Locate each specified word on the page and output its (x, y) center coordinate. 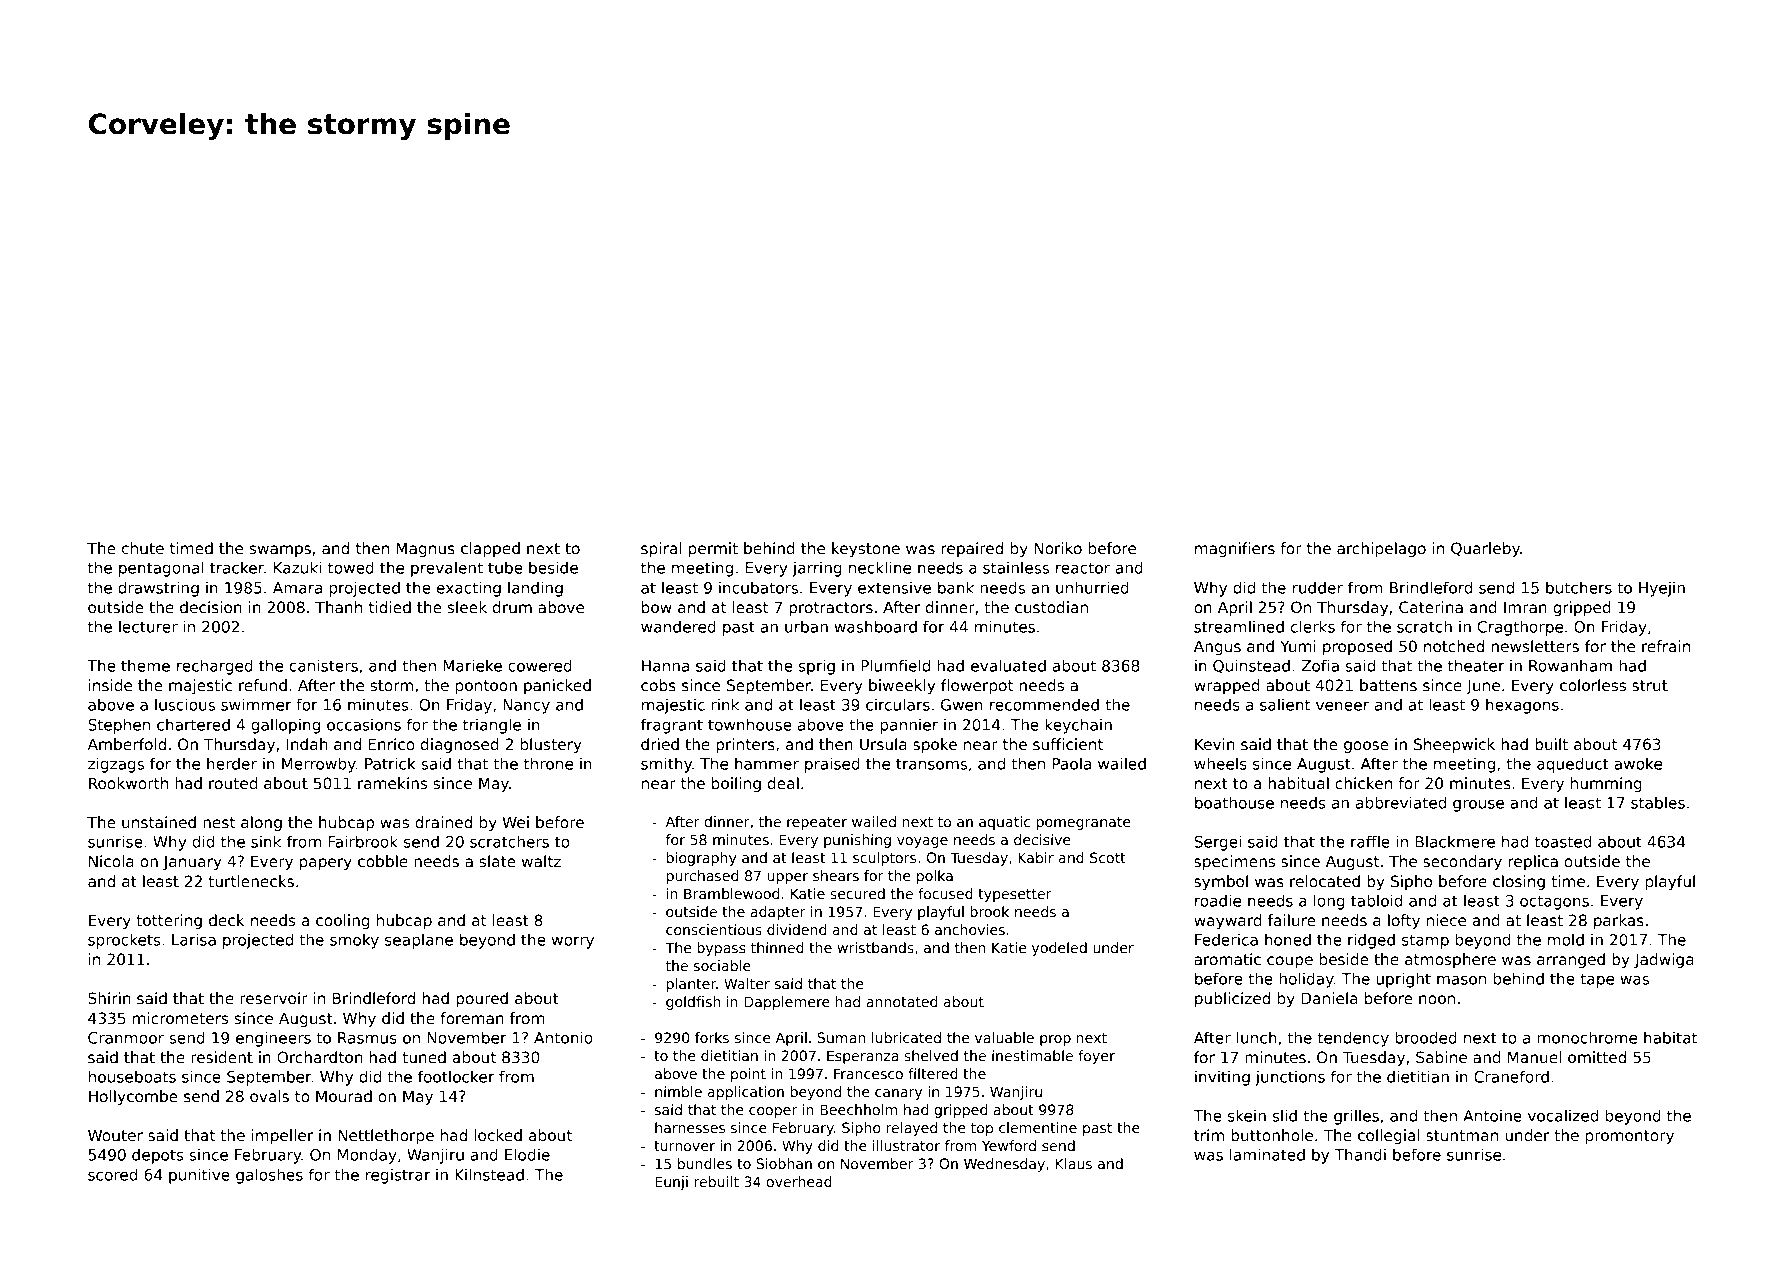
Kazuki (297, 567)
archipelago (1381, 549)
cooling (342, 921)
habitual (1298, 783)
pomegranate (1084, 823)
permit (713, 549)
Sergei (1217, 843)
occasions (364, 724)
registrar (398, 1176)
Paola (1072, 763)
